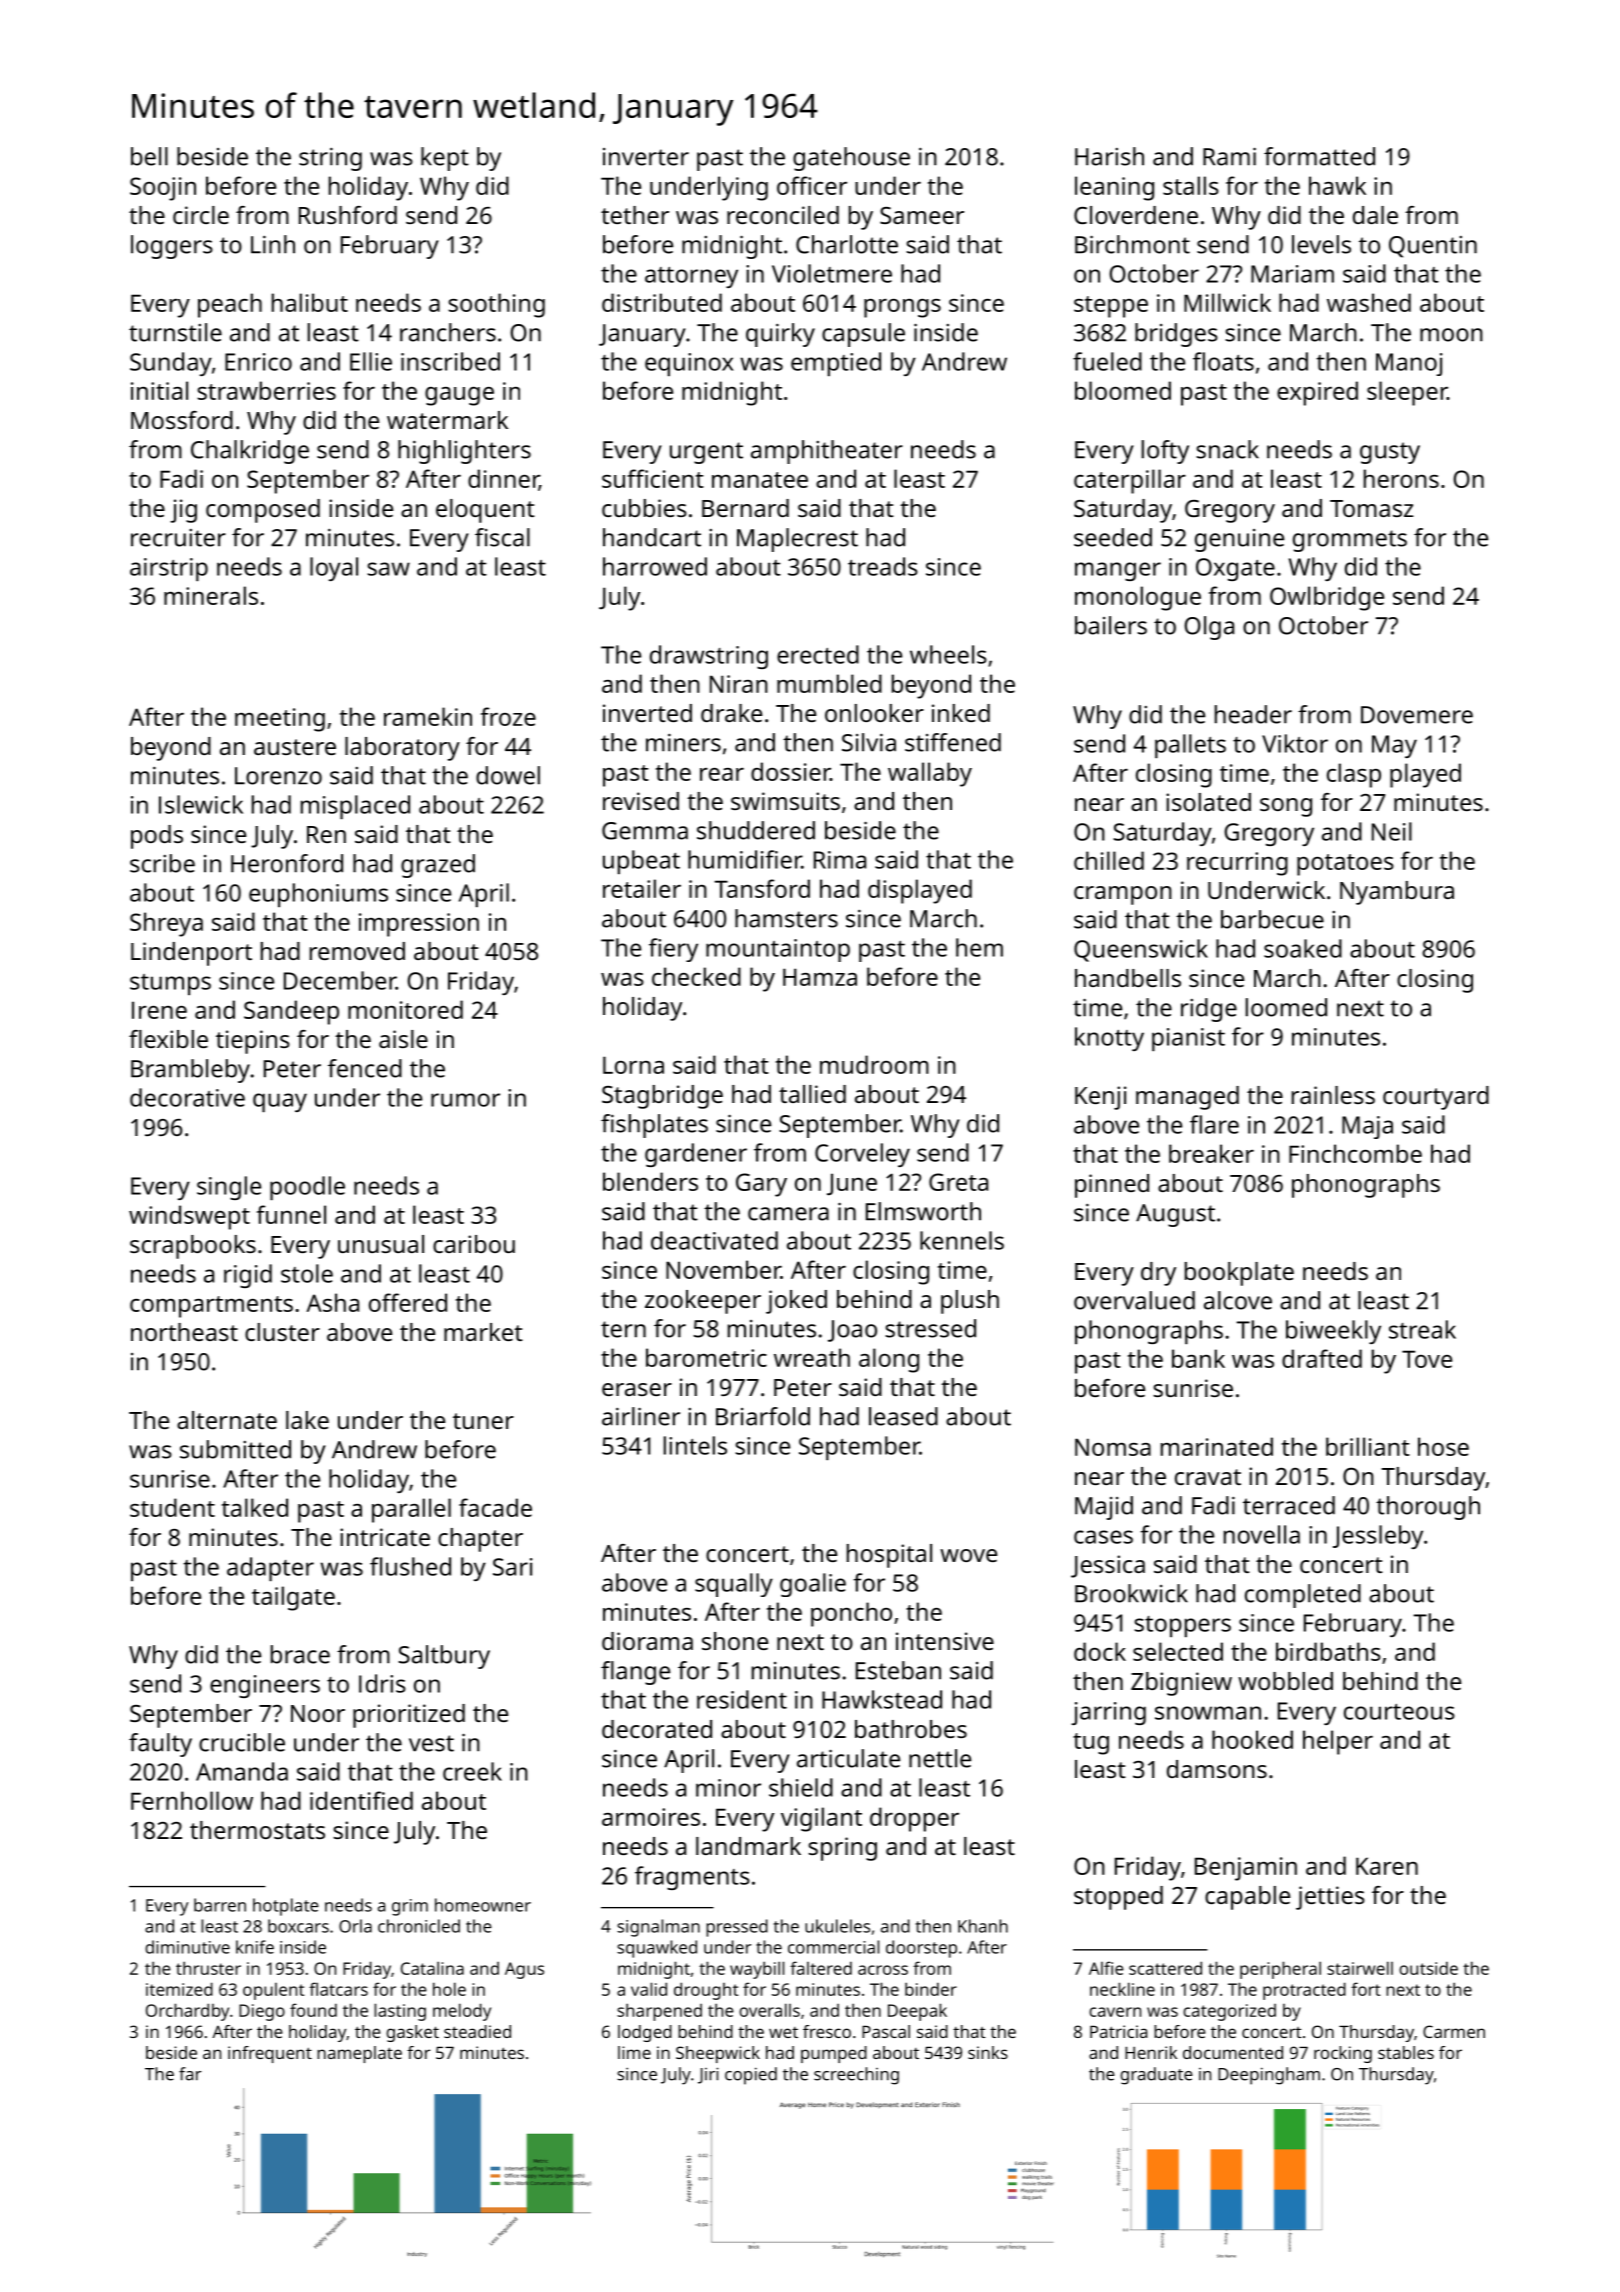 This image has width=1620, height=2292. I want to click on Maplecrest, so click(797, 540).
